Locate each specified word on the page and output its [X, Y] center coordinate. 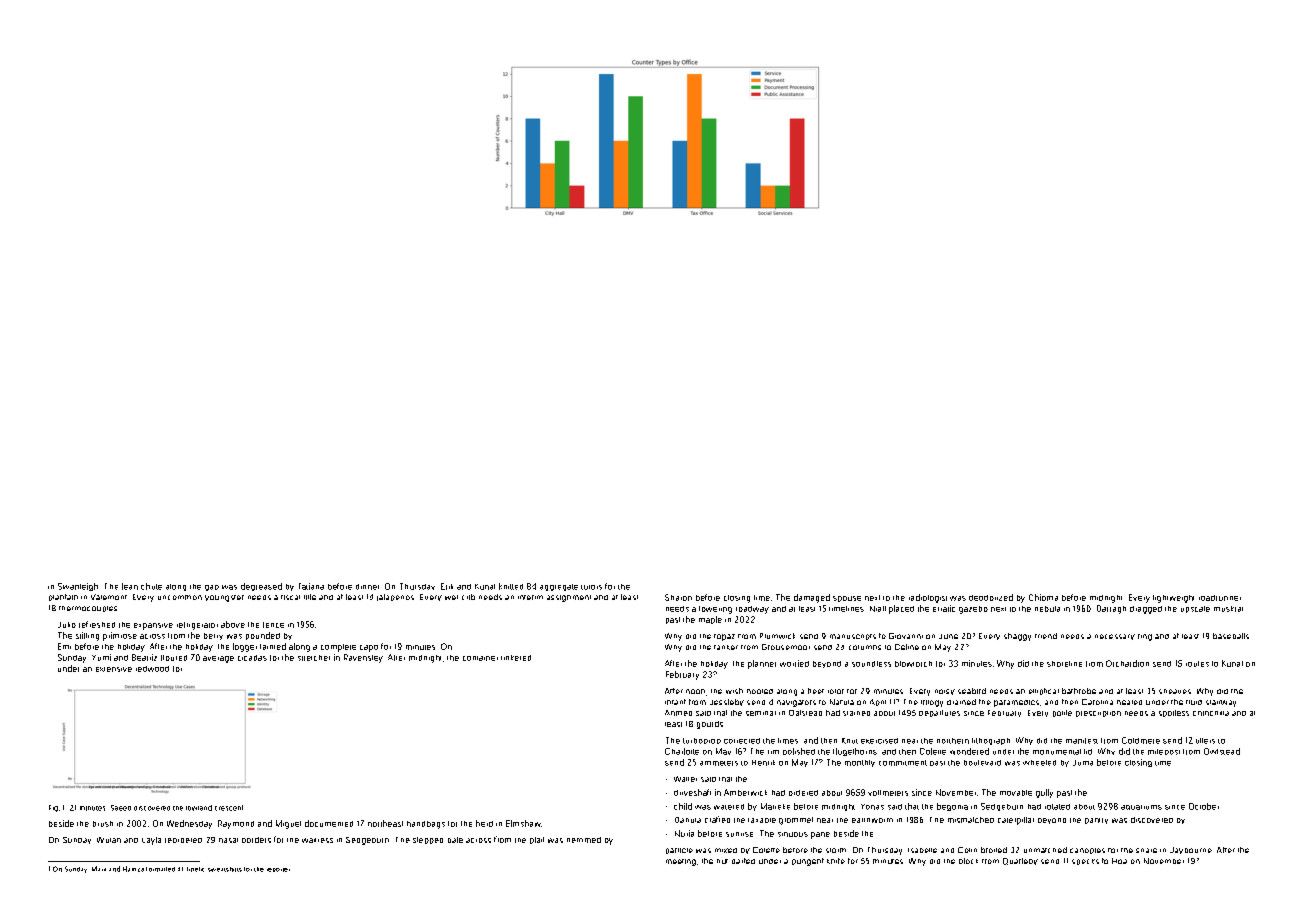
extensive [114, 669]
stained [856, 713]
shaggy [1017, 637]
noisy [945, 692]
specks [1085, 862]
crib [468, 597]
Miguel [288, 824]
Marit [99, 868]
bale [455, 840]
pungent [808, 862]
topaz [724, 637]
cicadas [252, 658]
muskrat [1228, 609]
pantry [1096, 821]
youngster [224, 598]
